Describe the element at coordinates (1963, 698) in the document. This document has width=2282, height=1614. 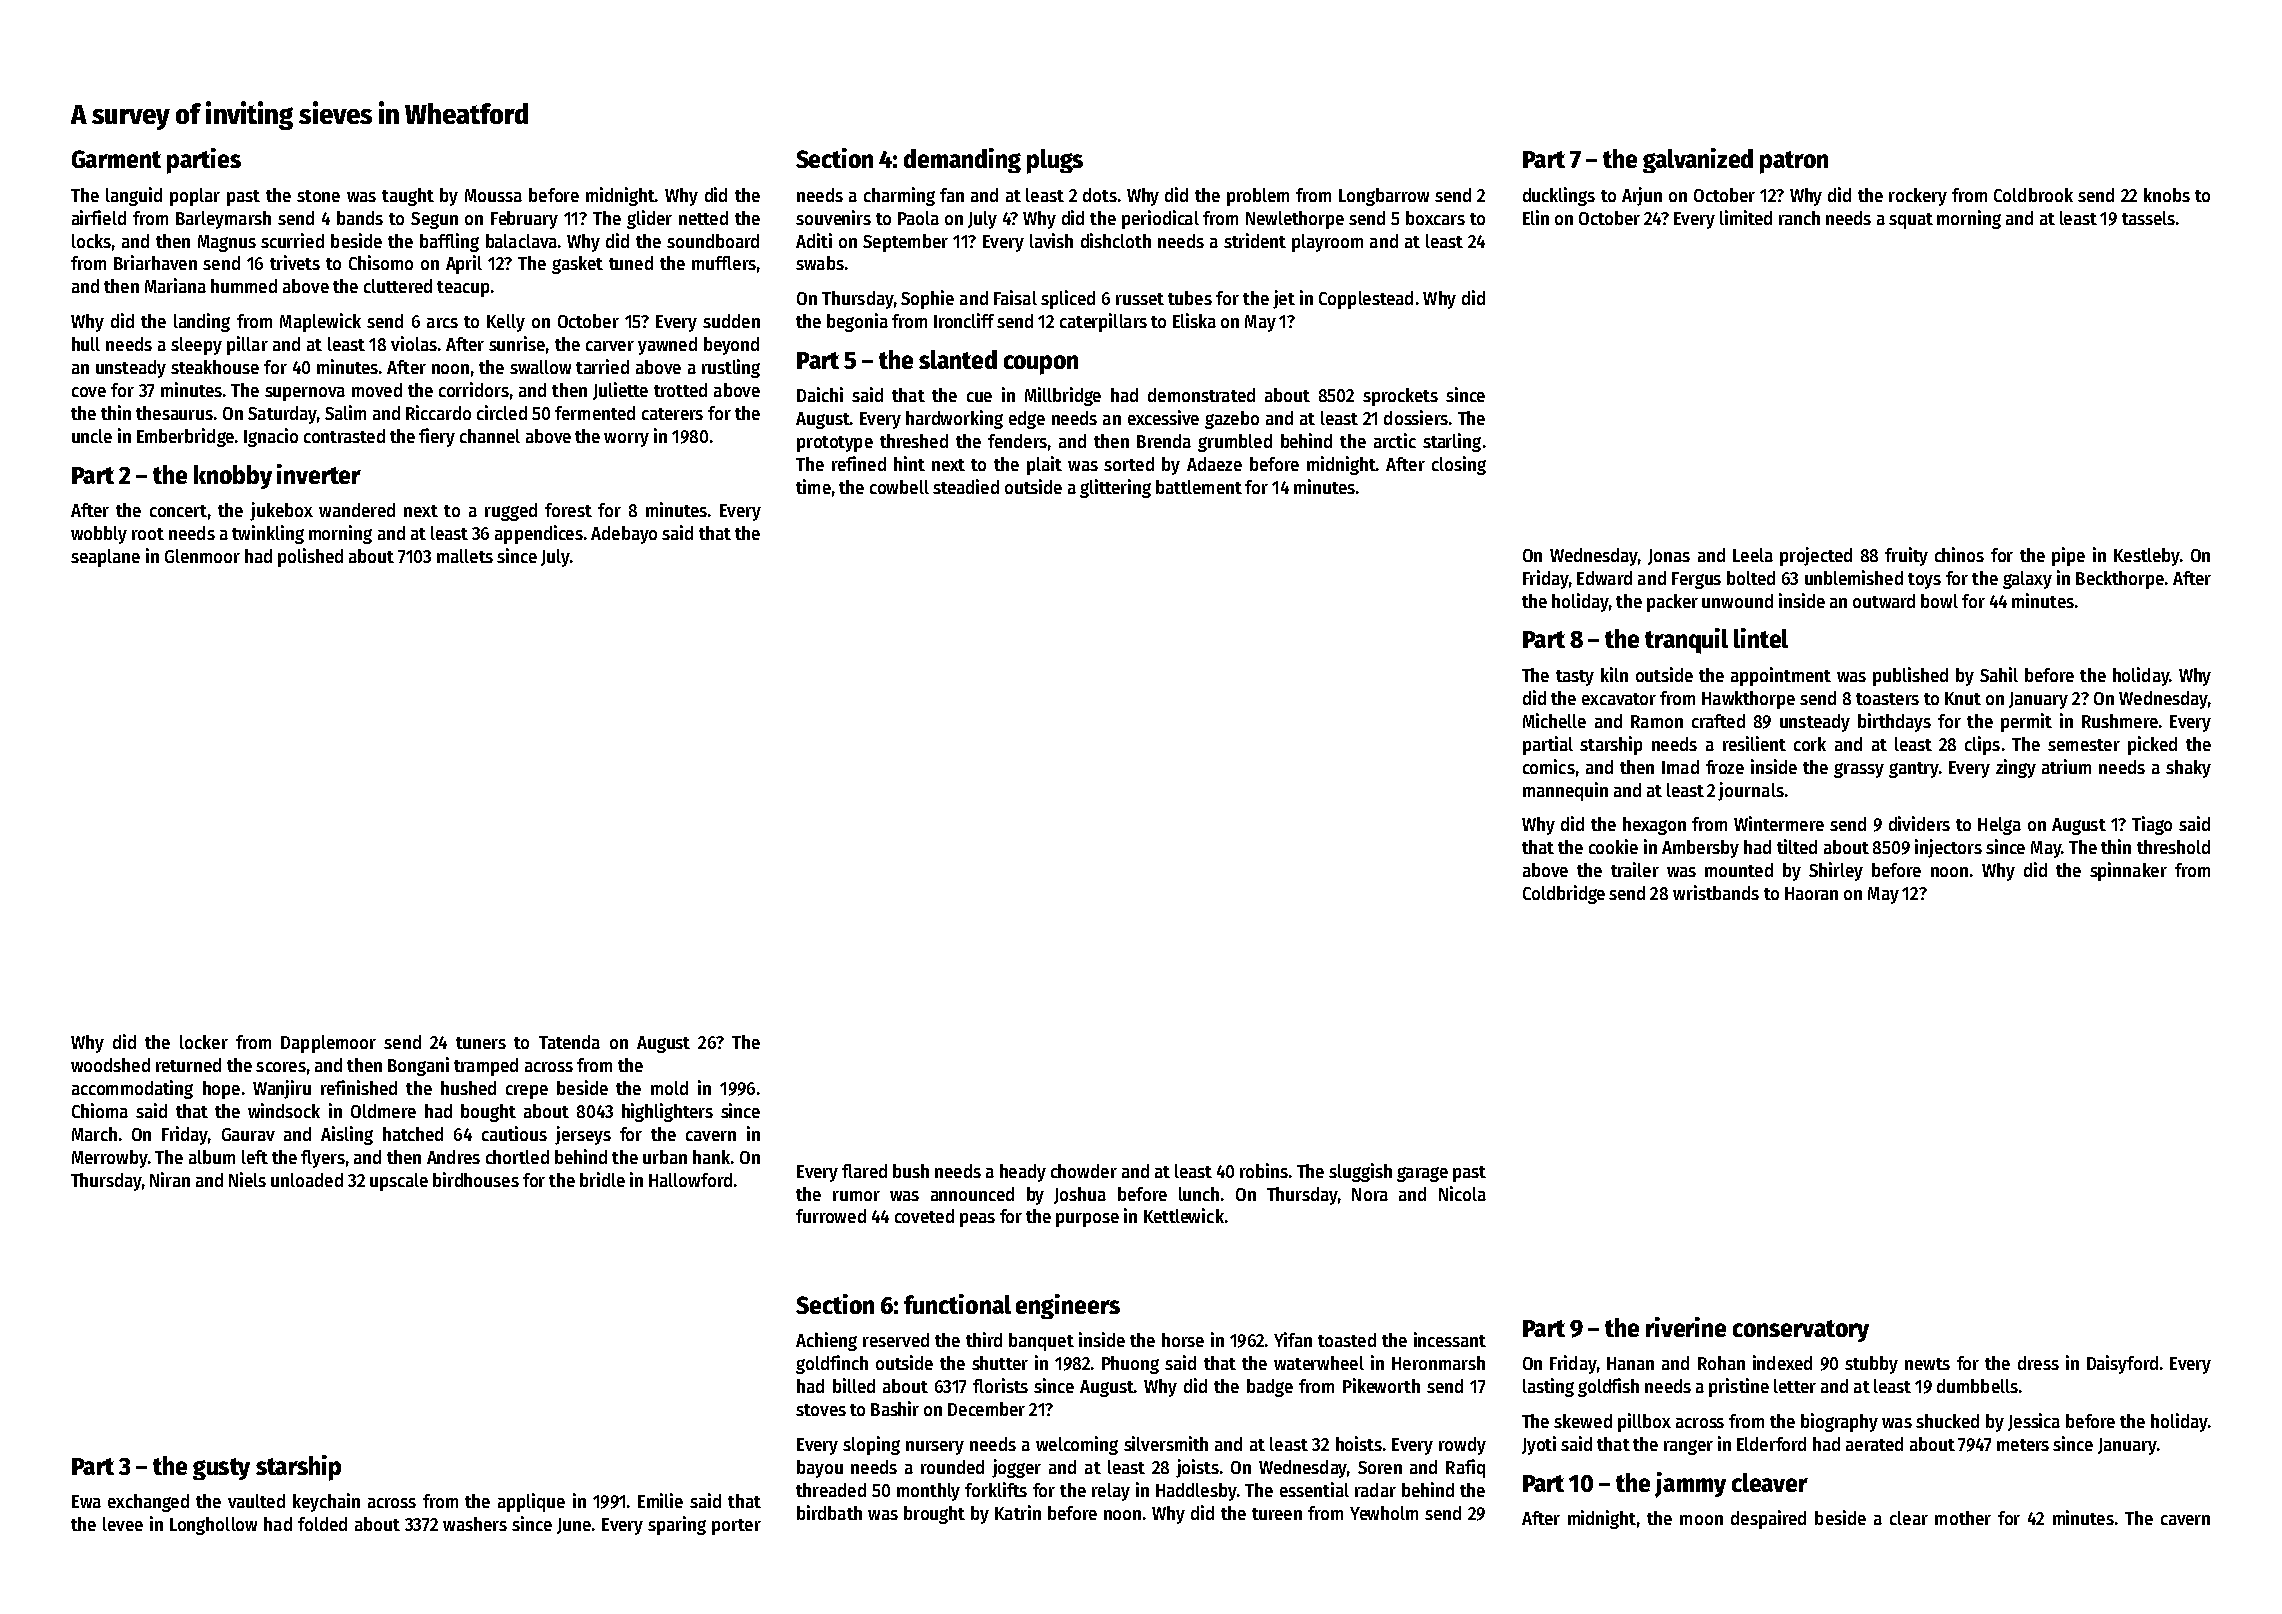
I see `Knut` at that location.
